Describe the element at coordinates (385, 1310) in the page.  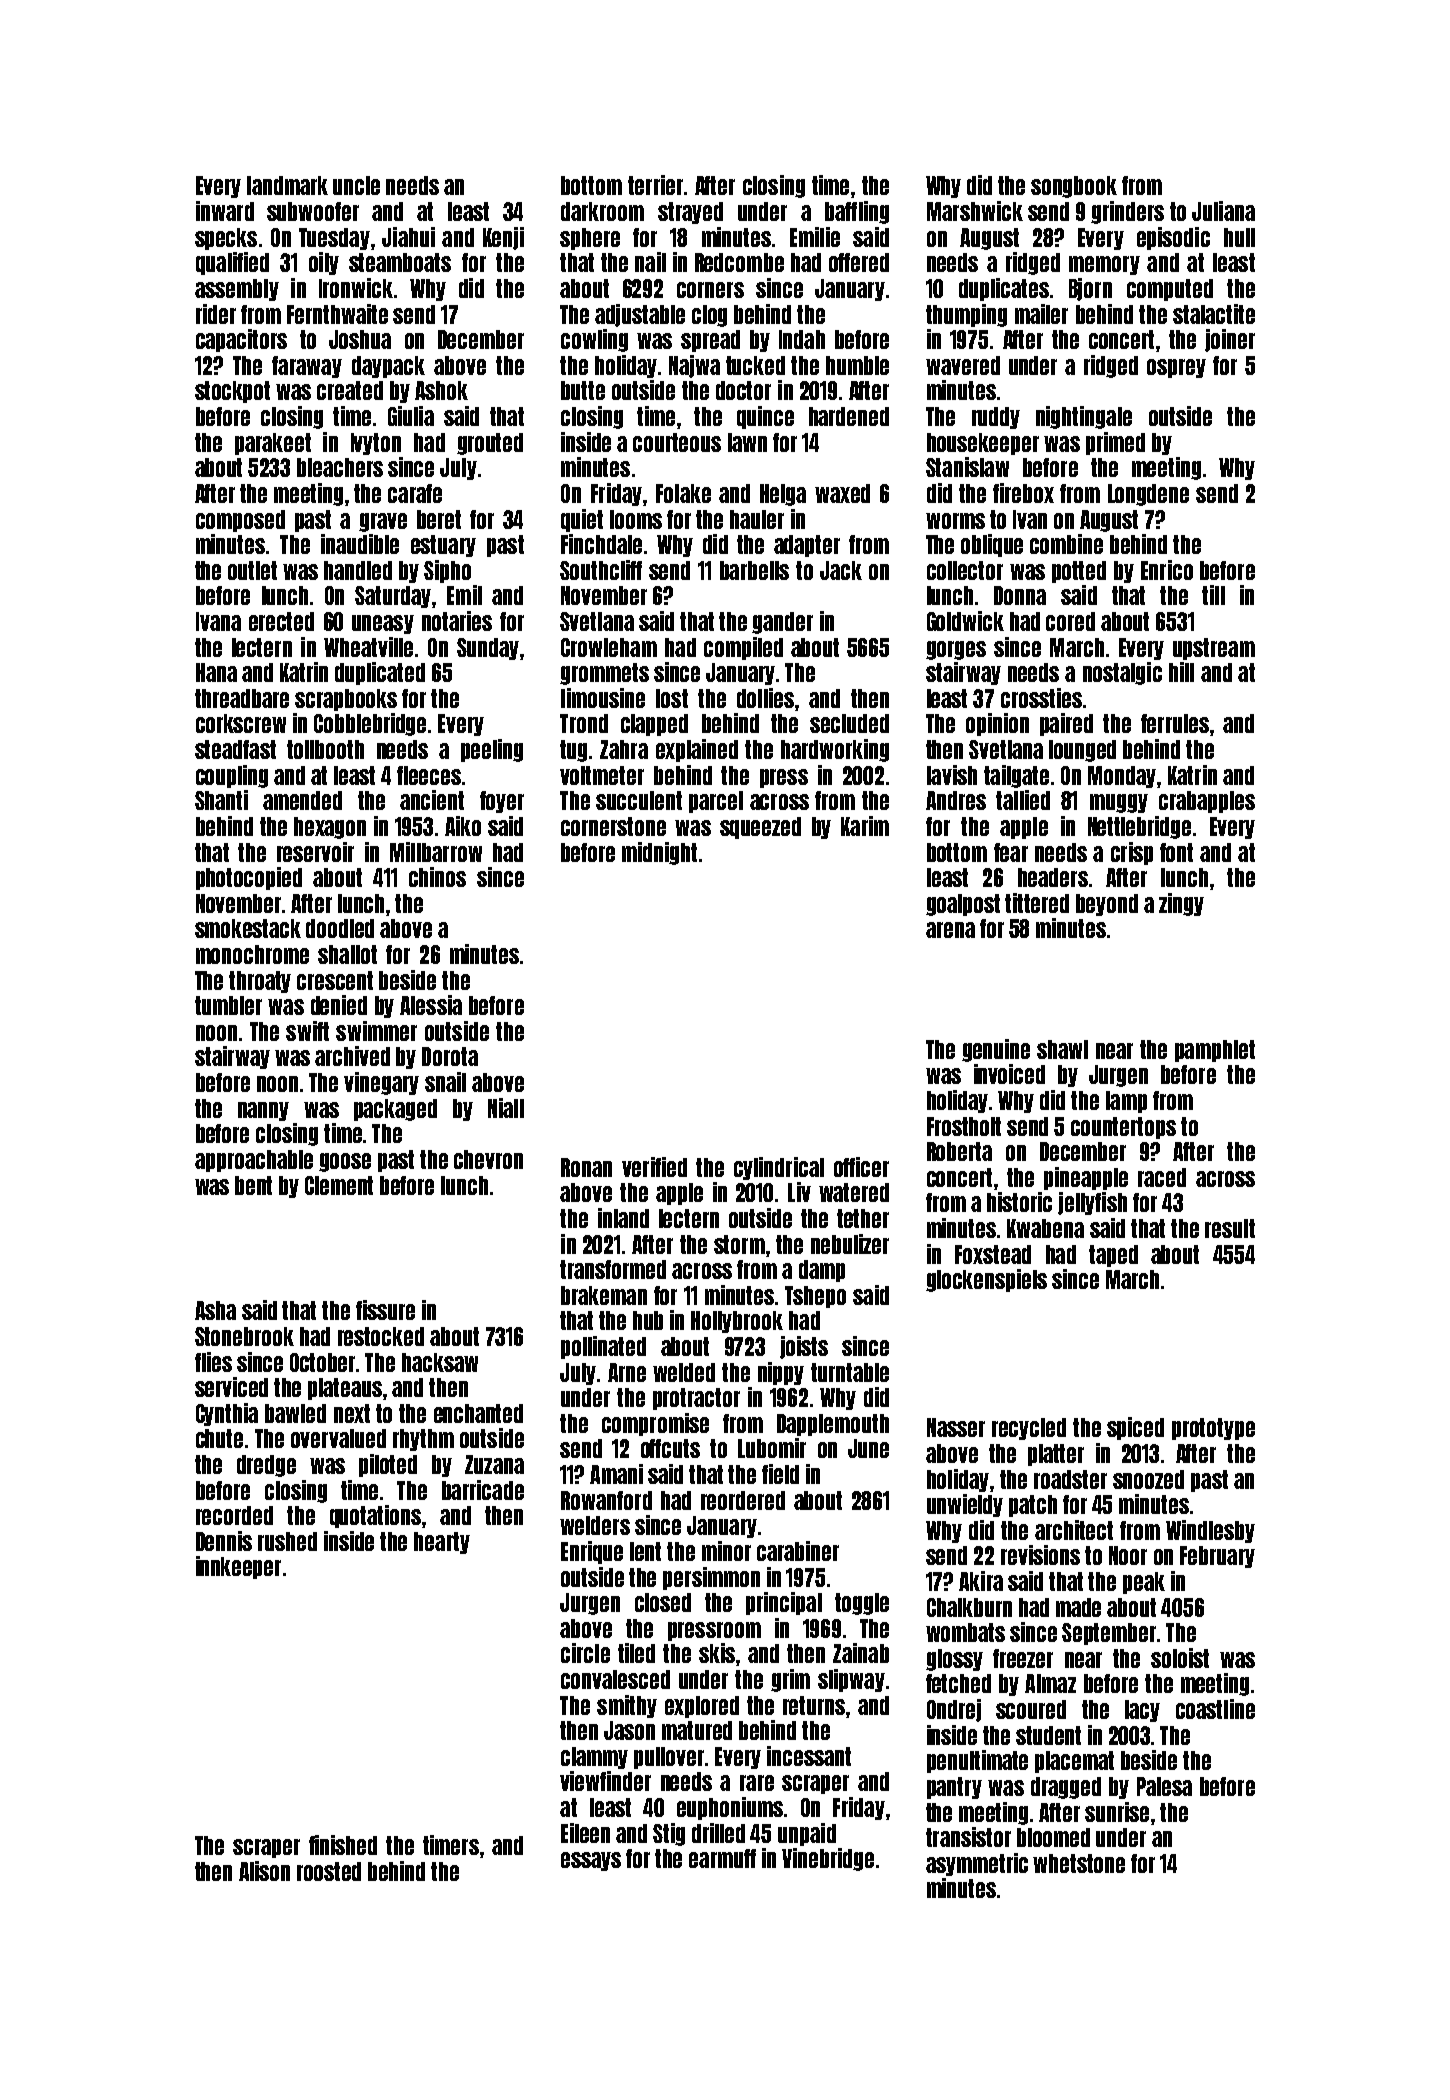
I see `fissure` at that location.
